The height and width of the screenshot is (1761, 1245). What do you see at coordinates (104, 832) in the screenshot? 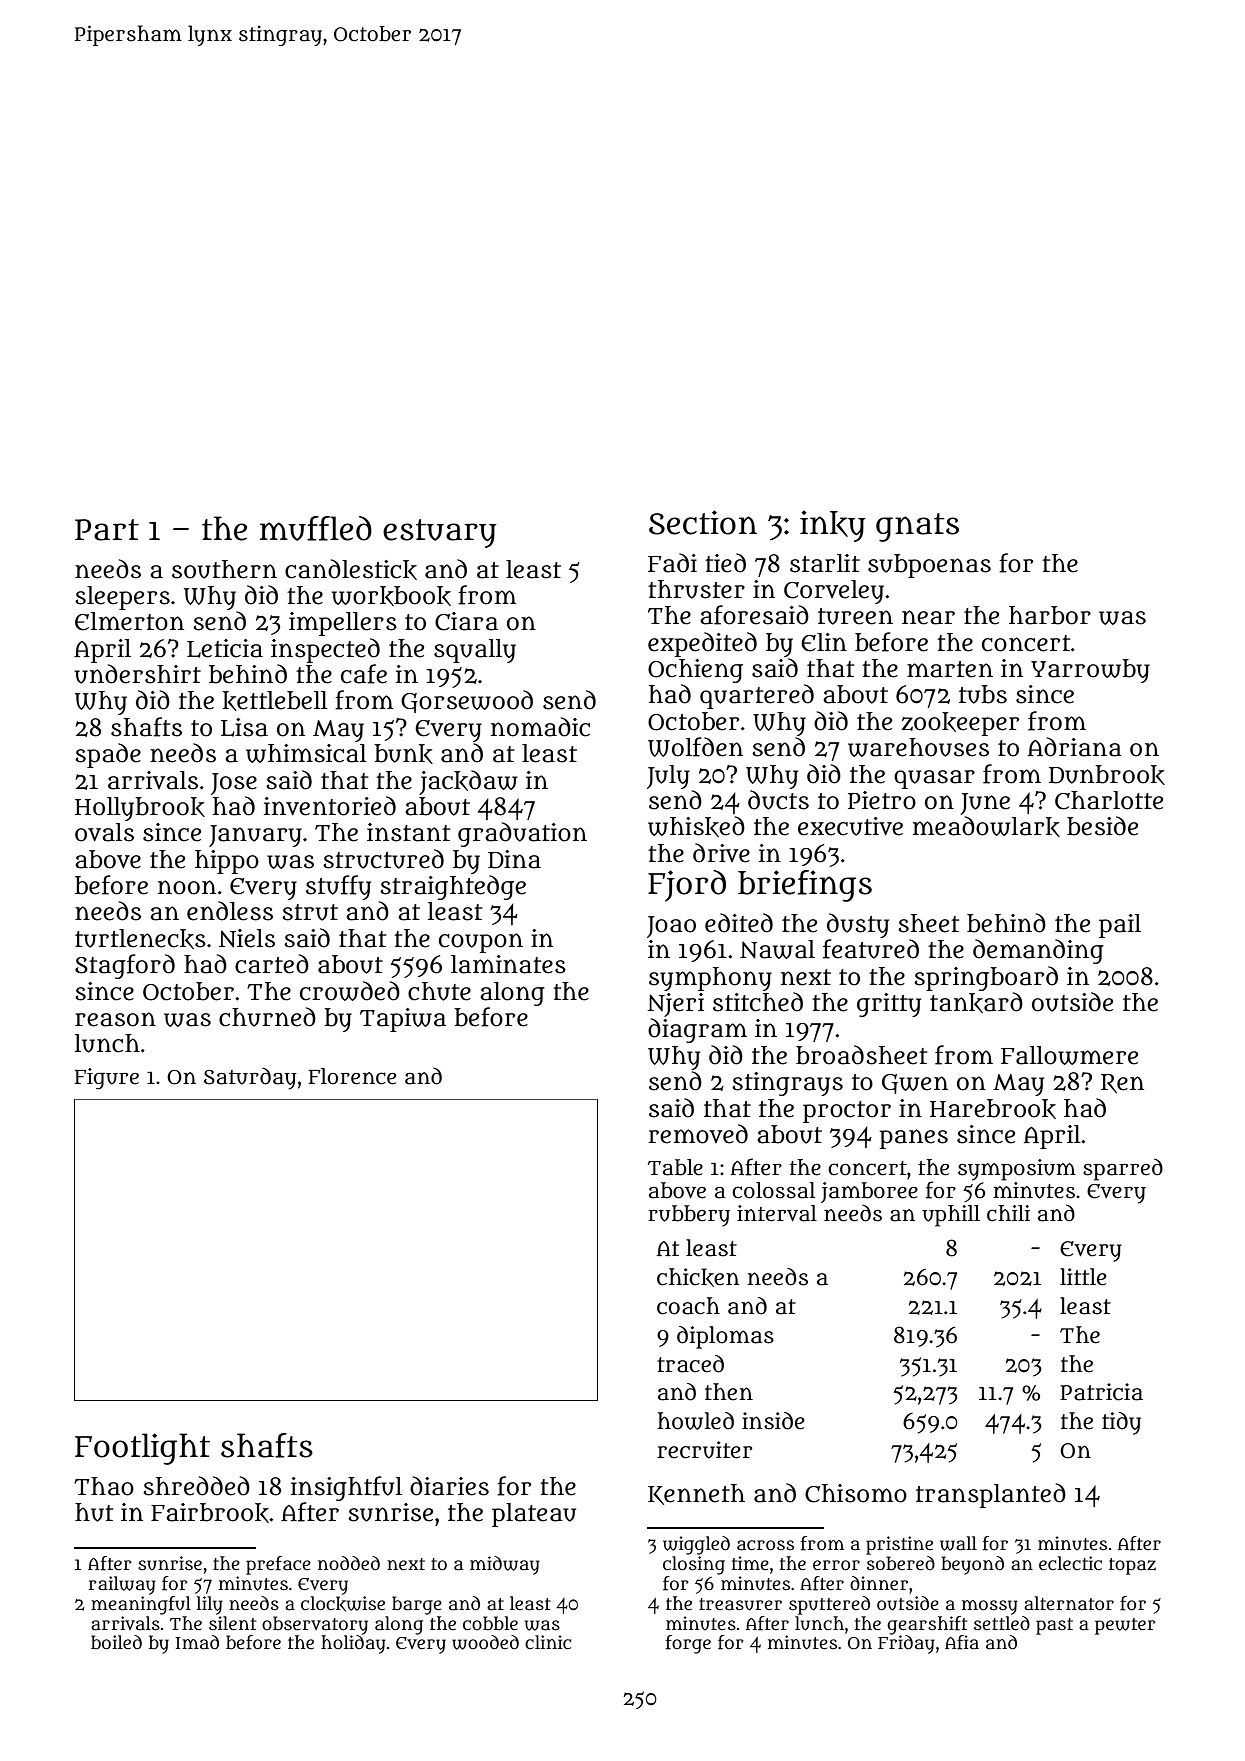
I see `ovals` at bounding box center [104, 832].
